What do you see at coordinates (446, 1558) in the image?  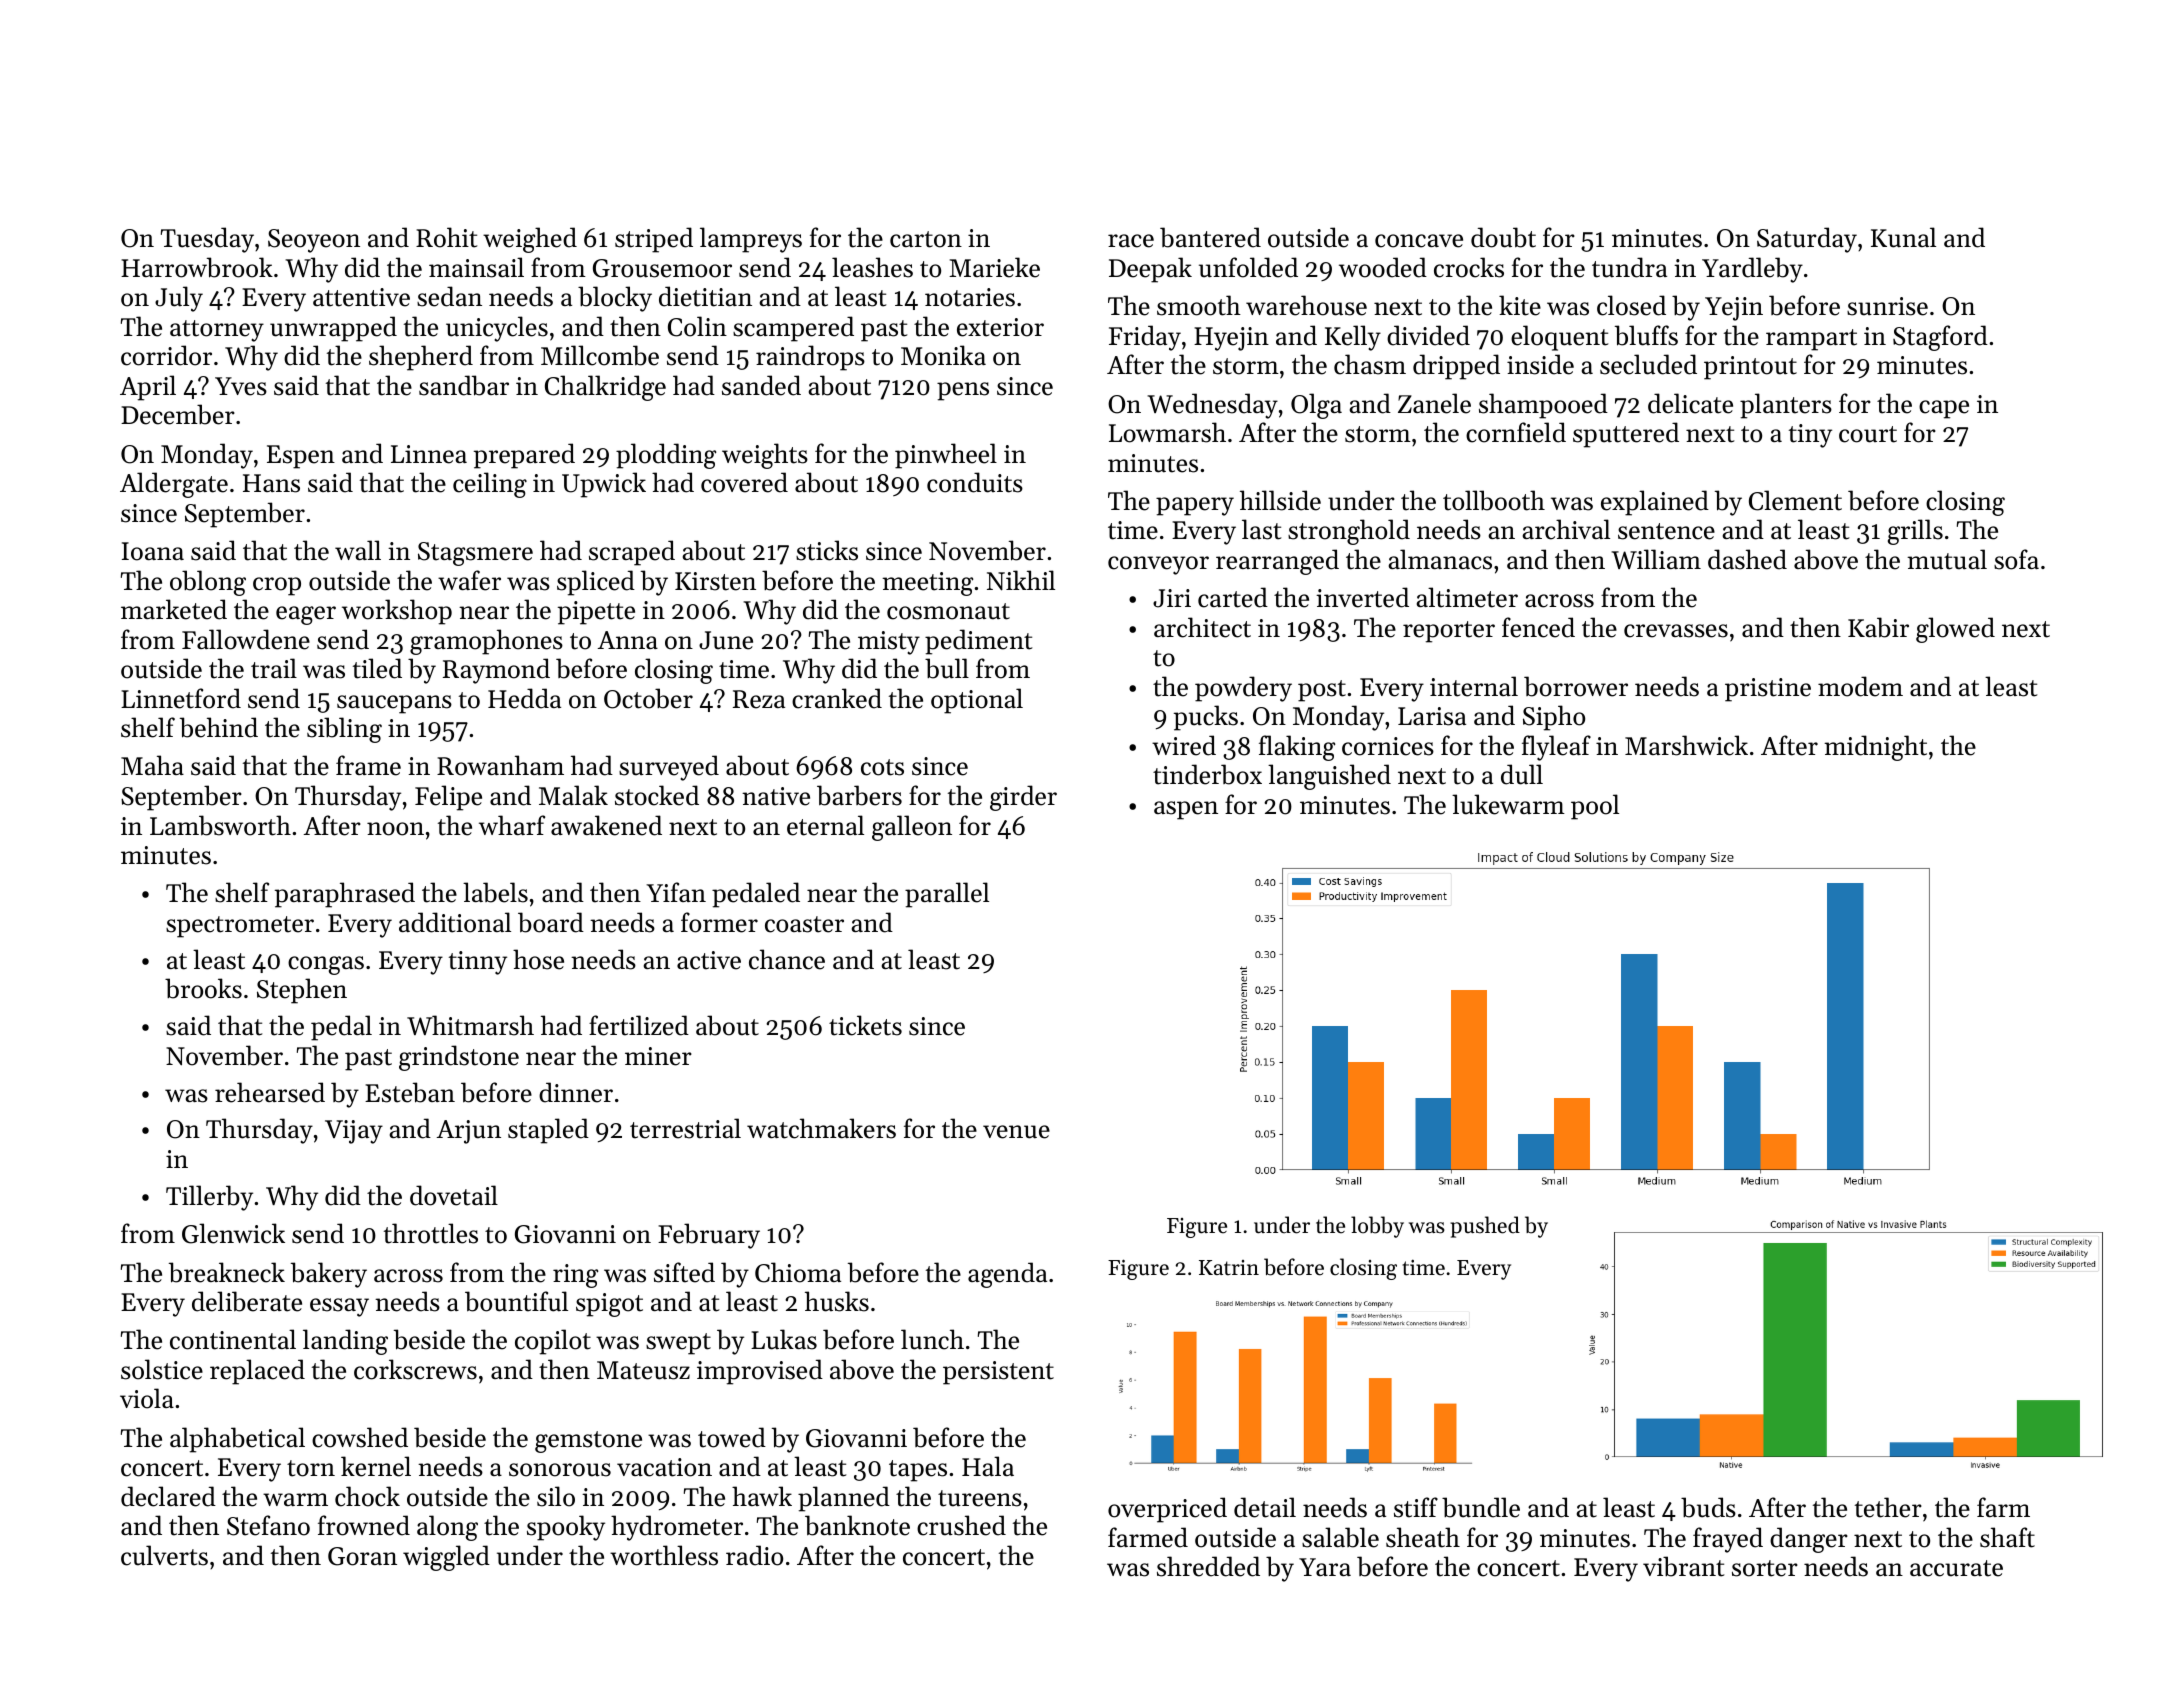 I see `wiggled` at bounding box center [446, 1558].
